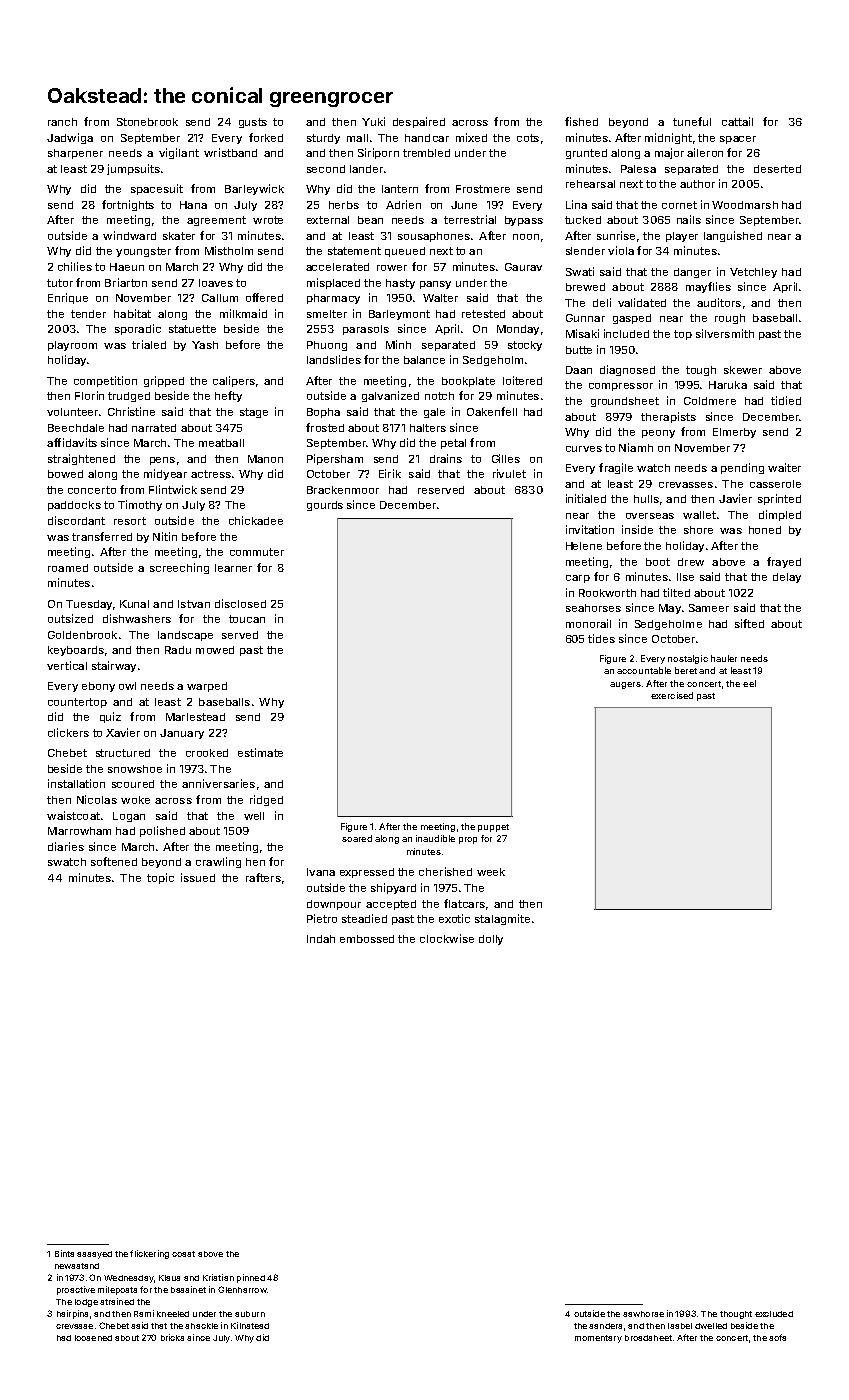  I want to click on rough, so click(730, 319).
